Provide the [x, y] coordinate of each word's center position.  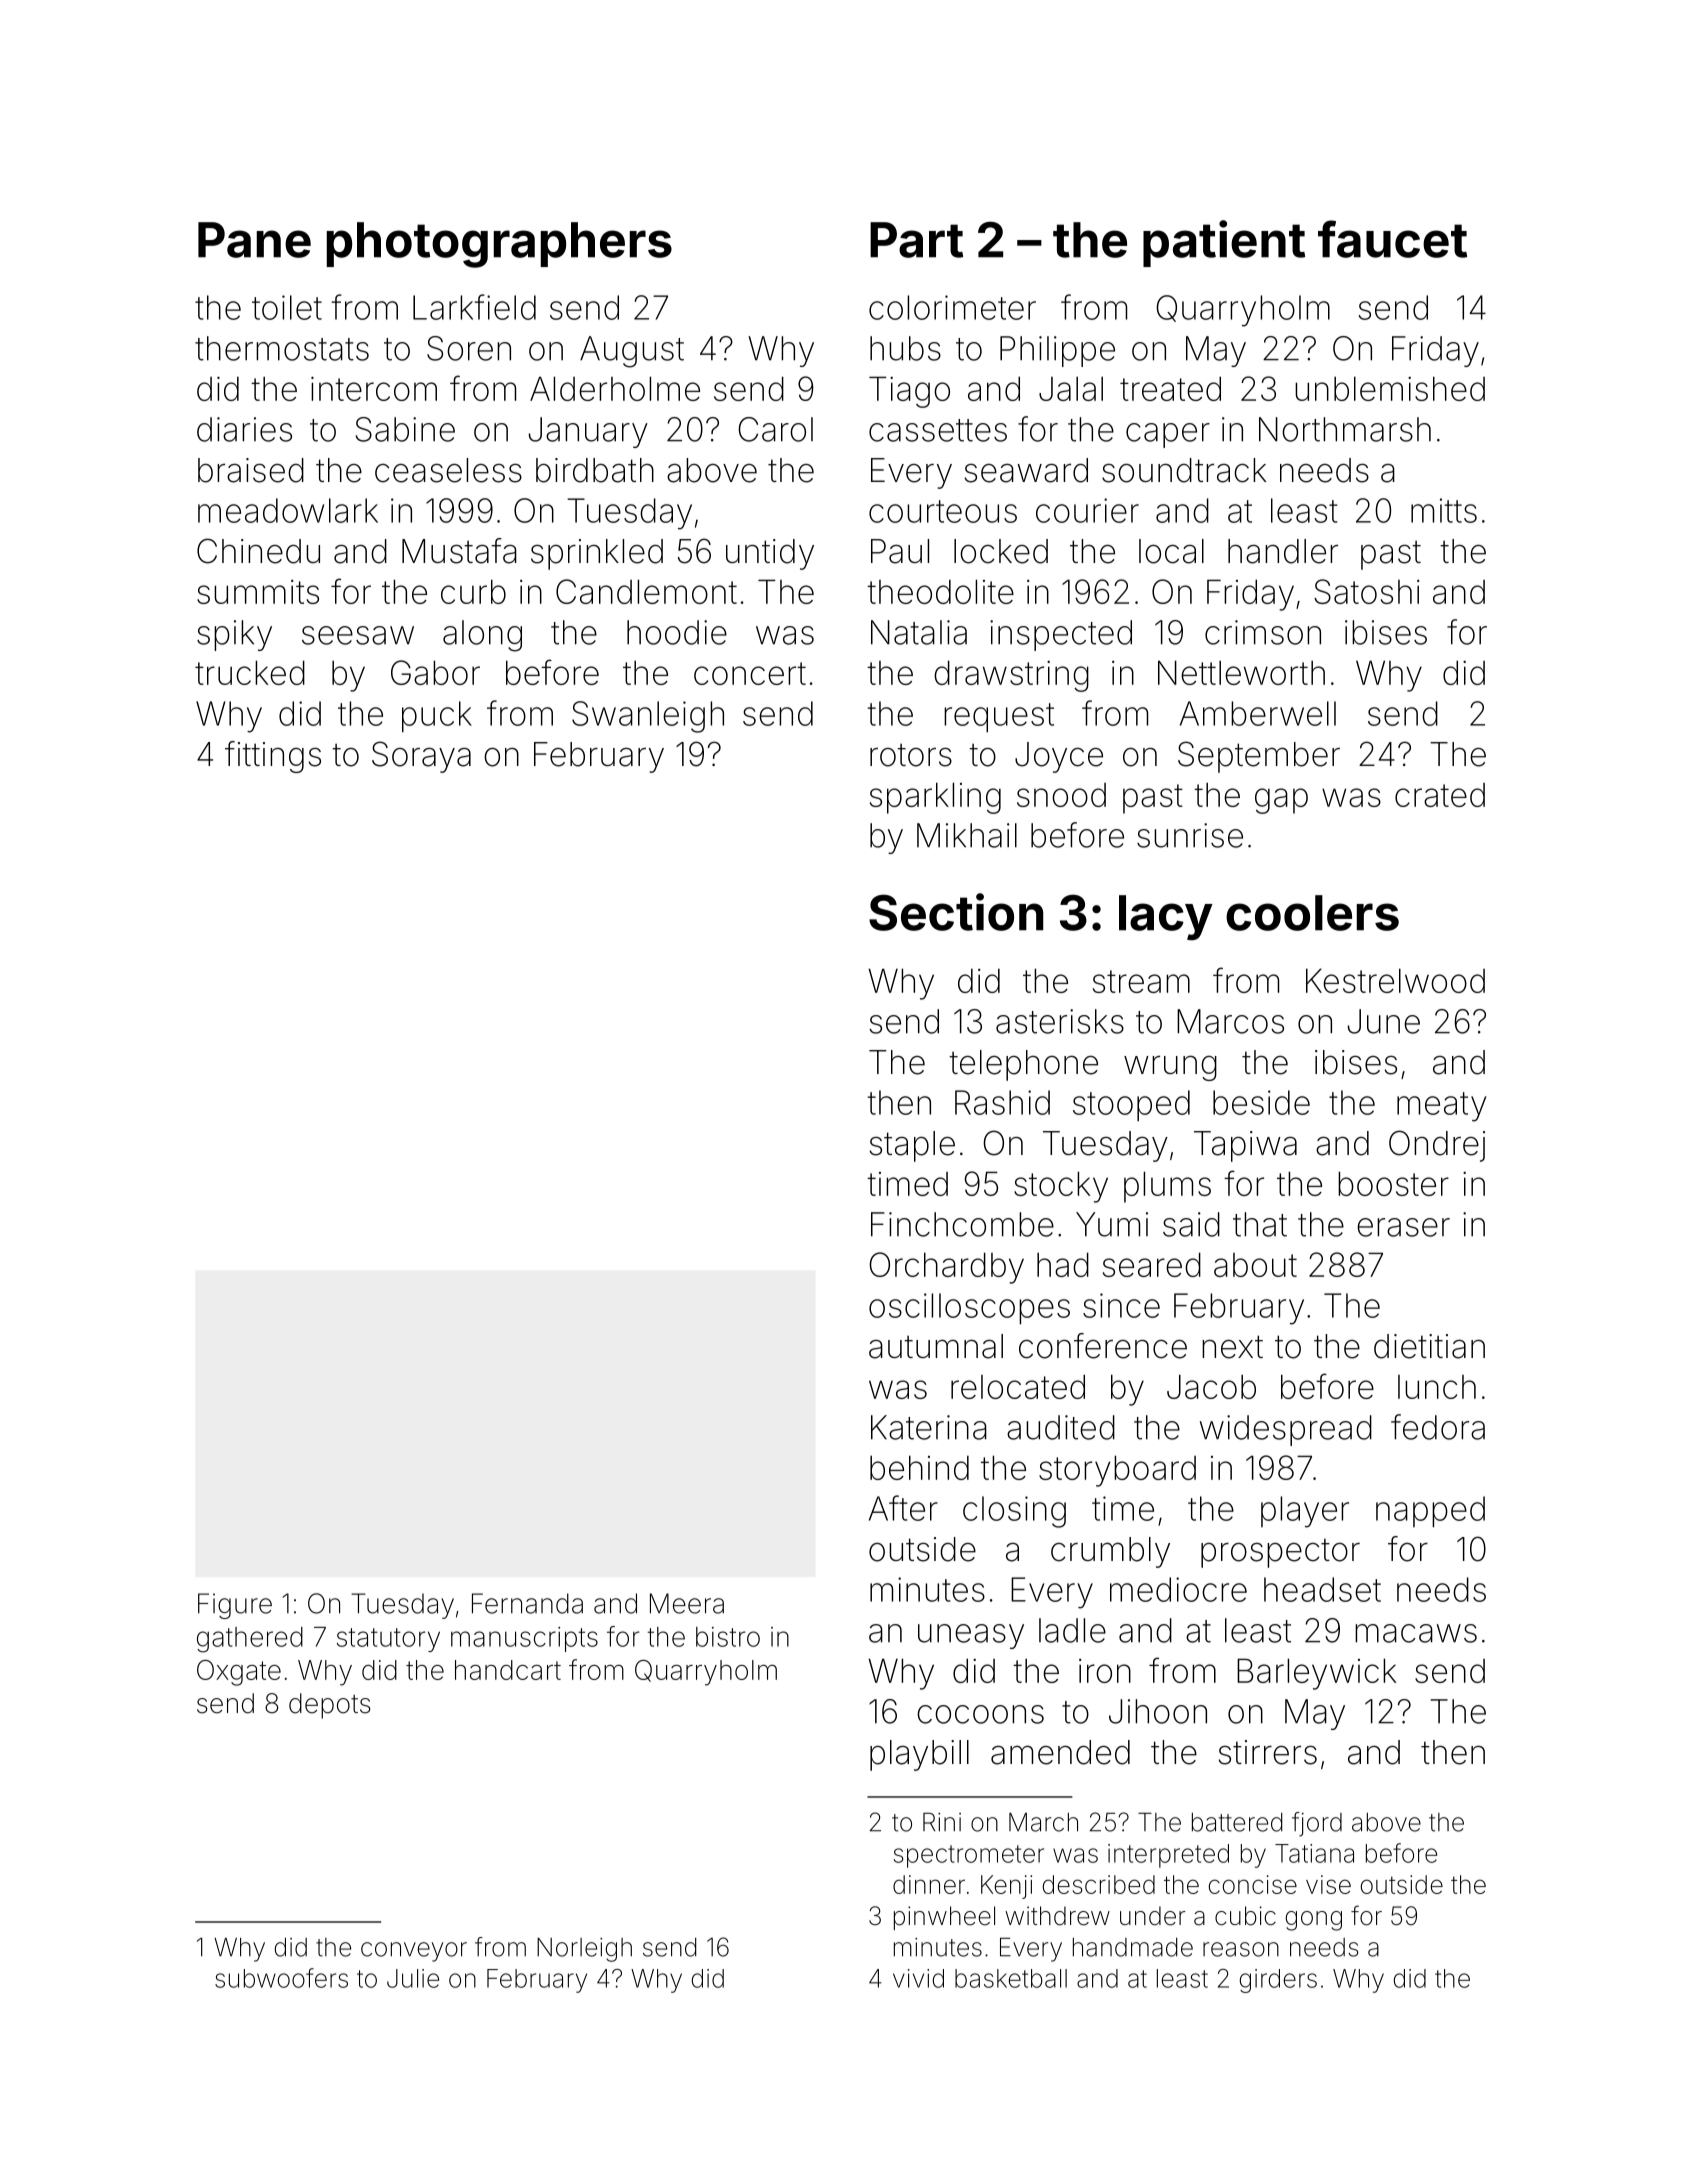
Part [916, 240]
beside [1261, 1102]
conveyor [414, 1952]
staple [912, 1146]
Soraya [421, 757]
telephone [1023, 1065]
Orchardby [946, 1268]
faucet [1392, 239]
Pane [254, 240]
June [1383, 1021]
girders [1278, 1981]
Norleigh [584, 1950]
